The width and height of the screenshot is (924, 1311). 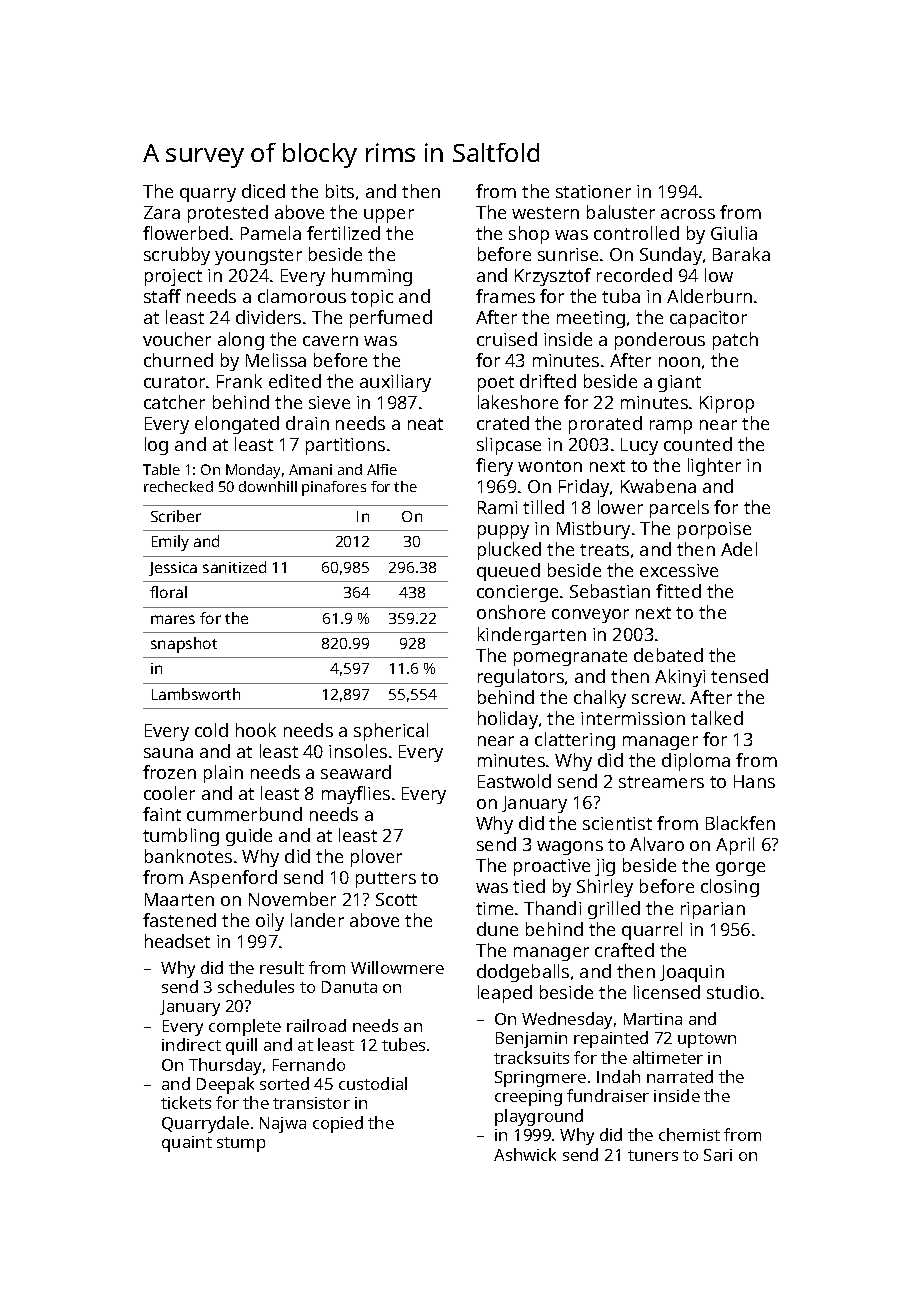 What do you see at coordinates (505, 296) in the screenshot?
I see `frames` at bounding box center [505, 296].
